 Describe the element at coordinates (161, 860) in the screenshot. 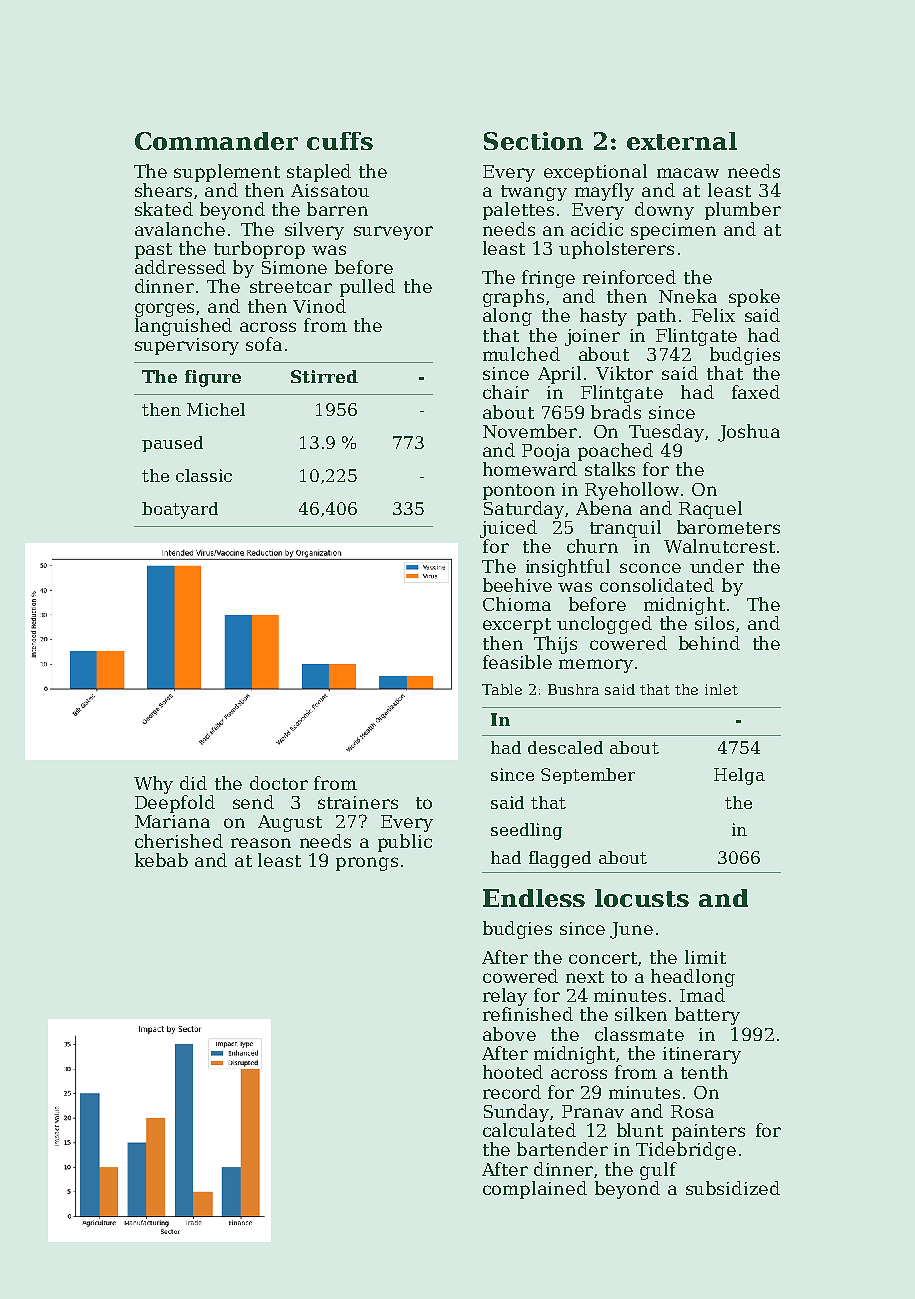

I see `kebab` at that location.
